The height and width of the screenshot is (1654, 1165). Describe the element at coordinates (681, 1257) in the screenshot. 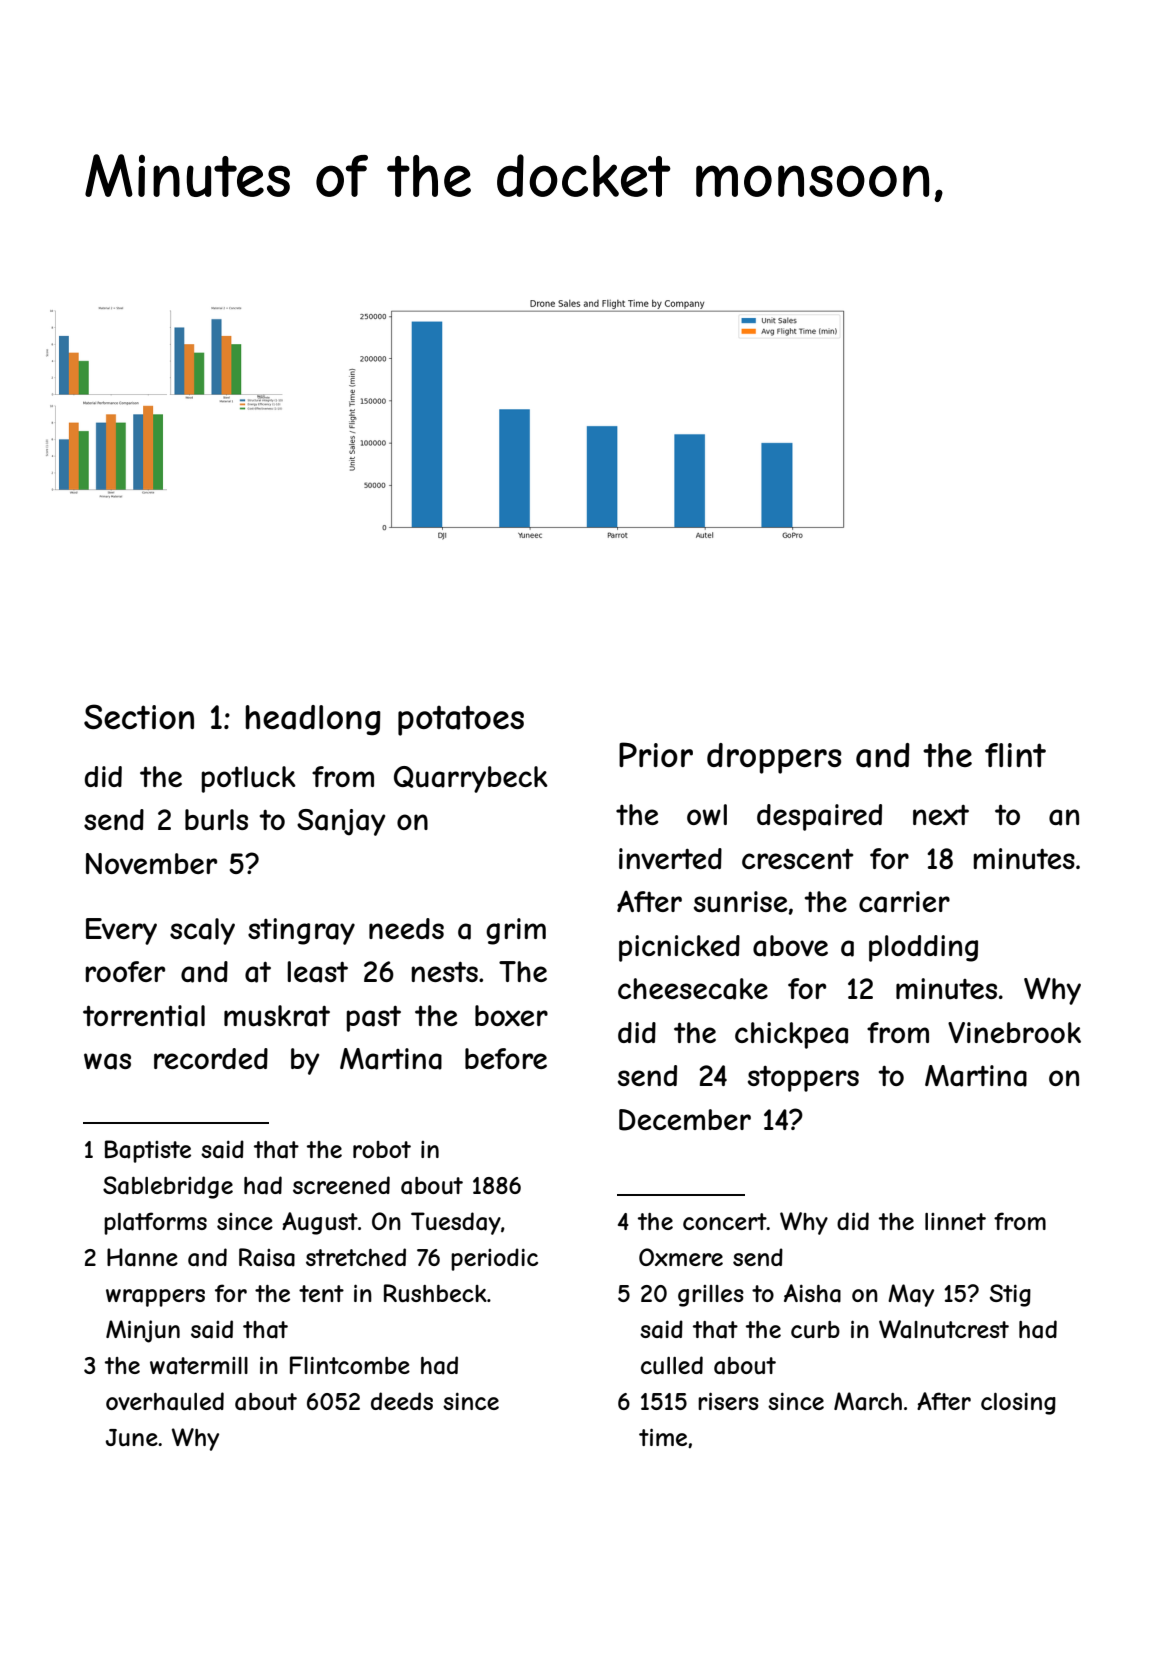

I see `Oxmere` at that location.
